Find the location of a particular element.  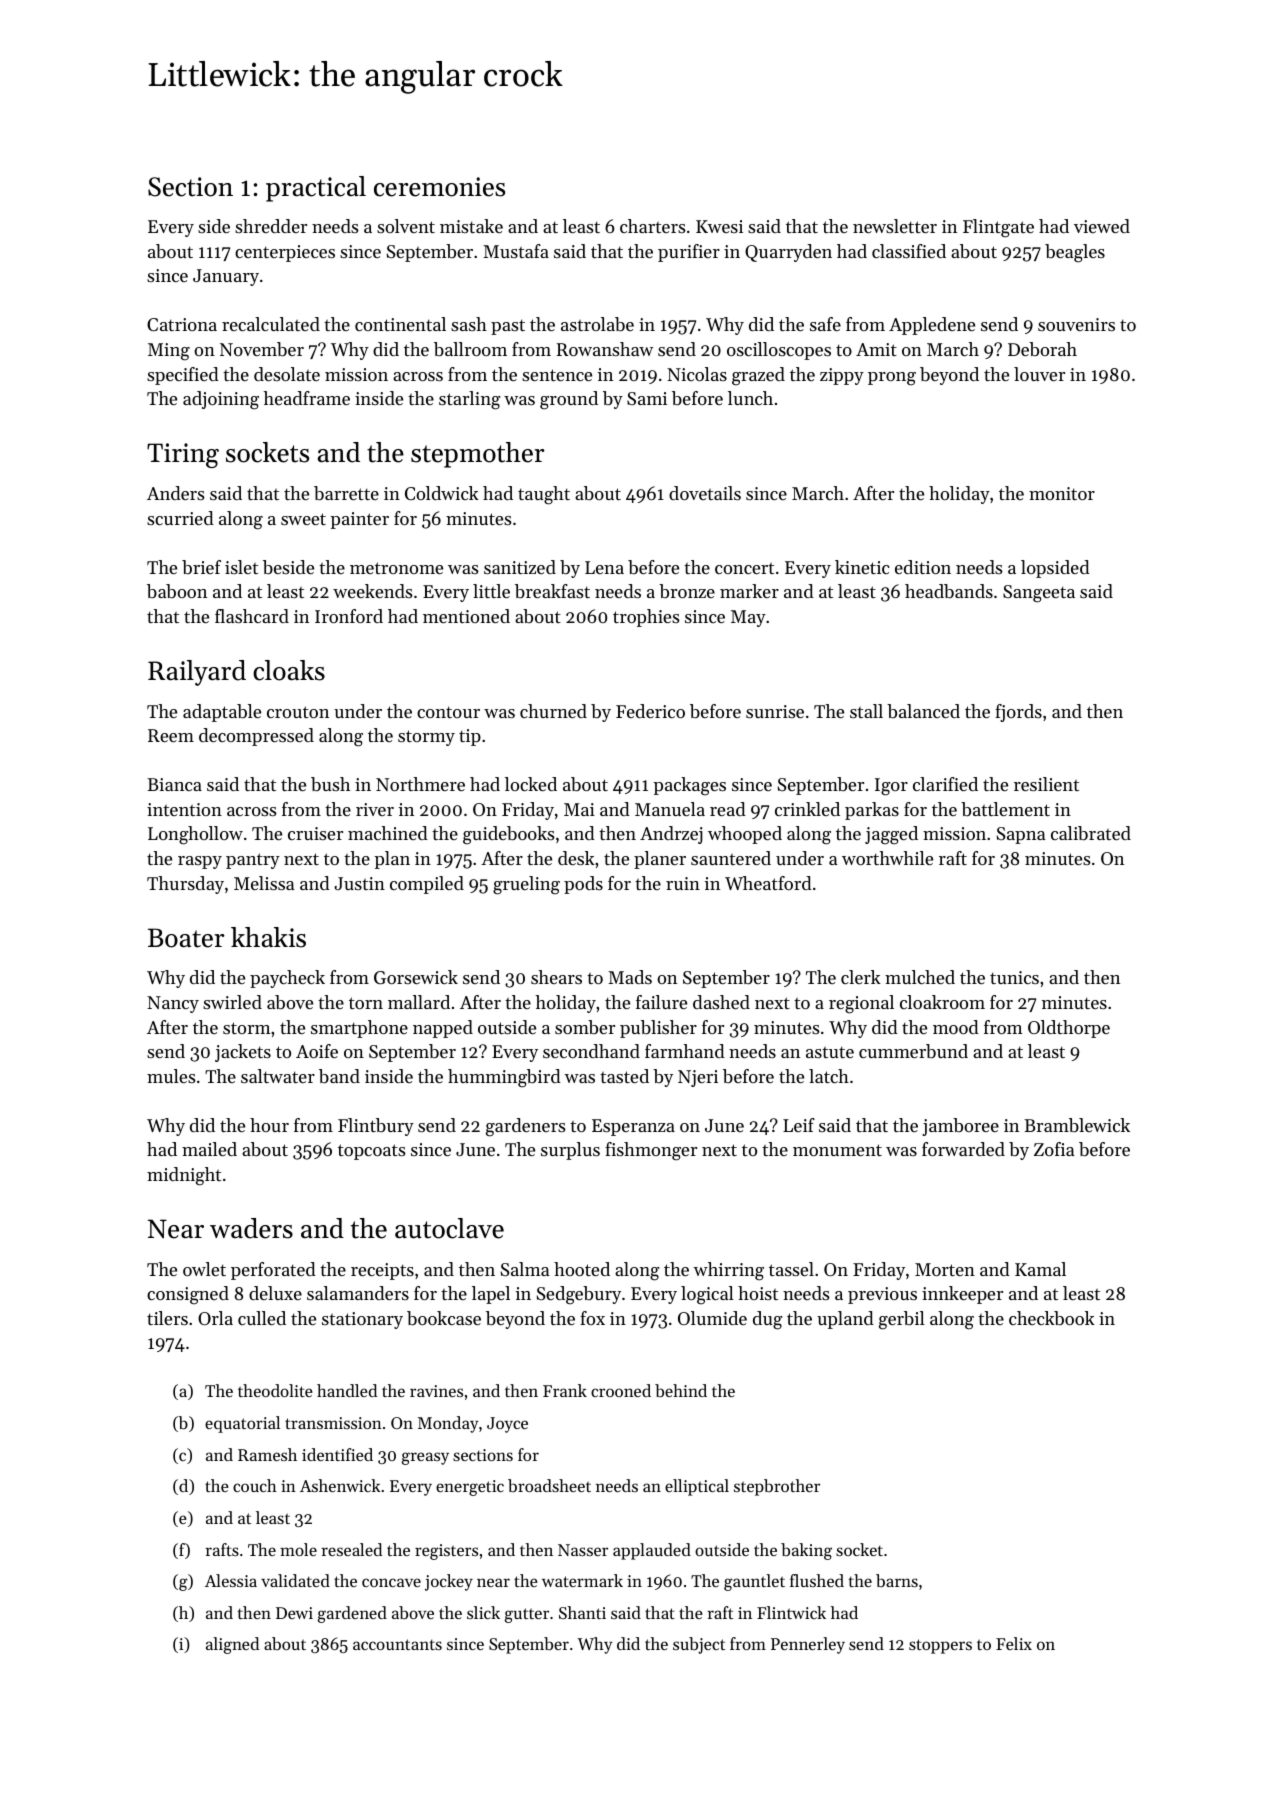

accountants is located at coordinates (397, 1644).
